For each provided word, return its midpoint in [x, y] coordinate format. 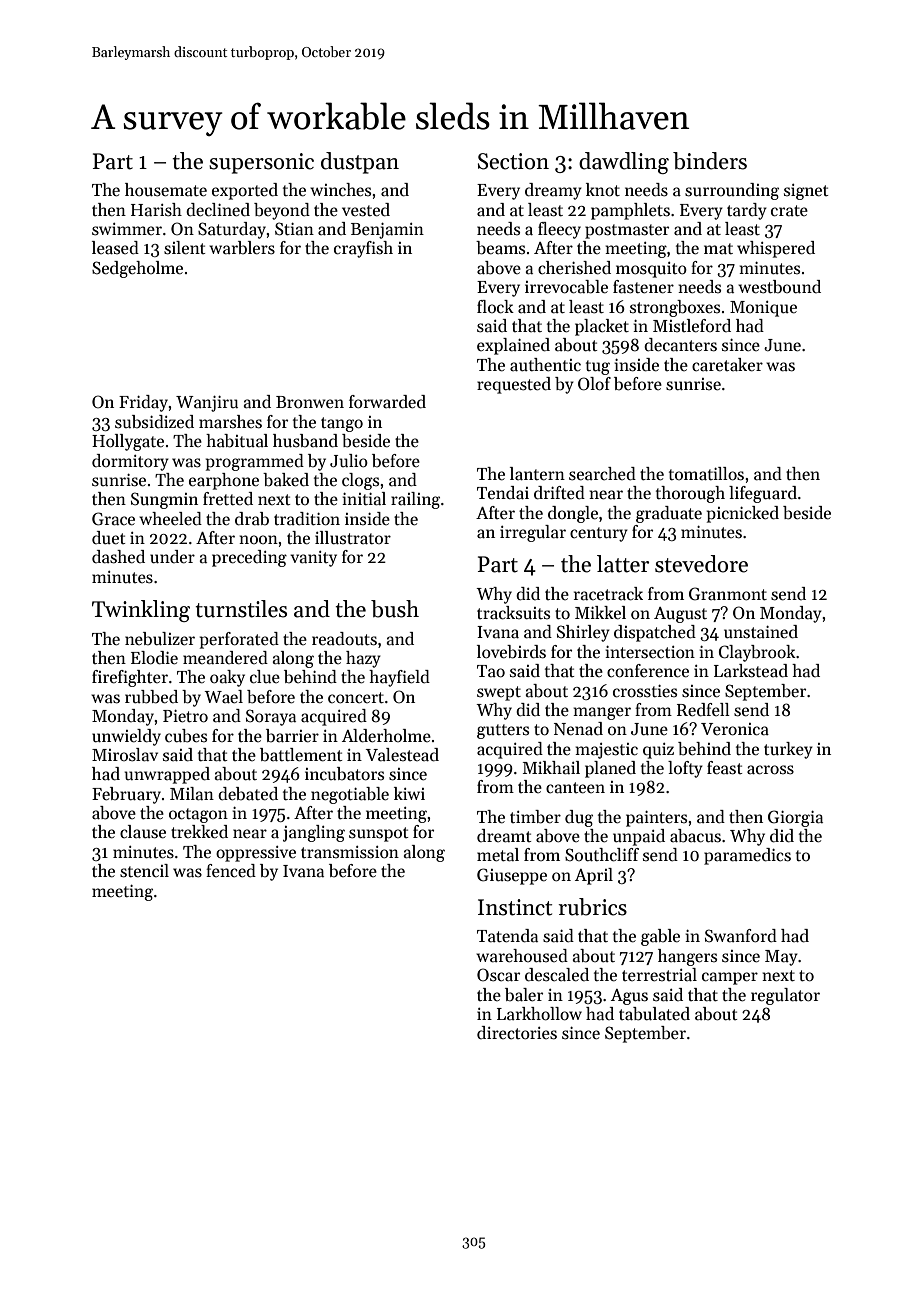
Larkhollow [539, 1014]
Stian [294, 229]
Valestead [402, 755]
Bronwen [310, 402]
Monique [763, 309]
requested [514, 385]
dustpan [360, 163]
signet [806, 192]
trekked [199, 832]
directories [517, 1033]
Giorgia [795, 818]
